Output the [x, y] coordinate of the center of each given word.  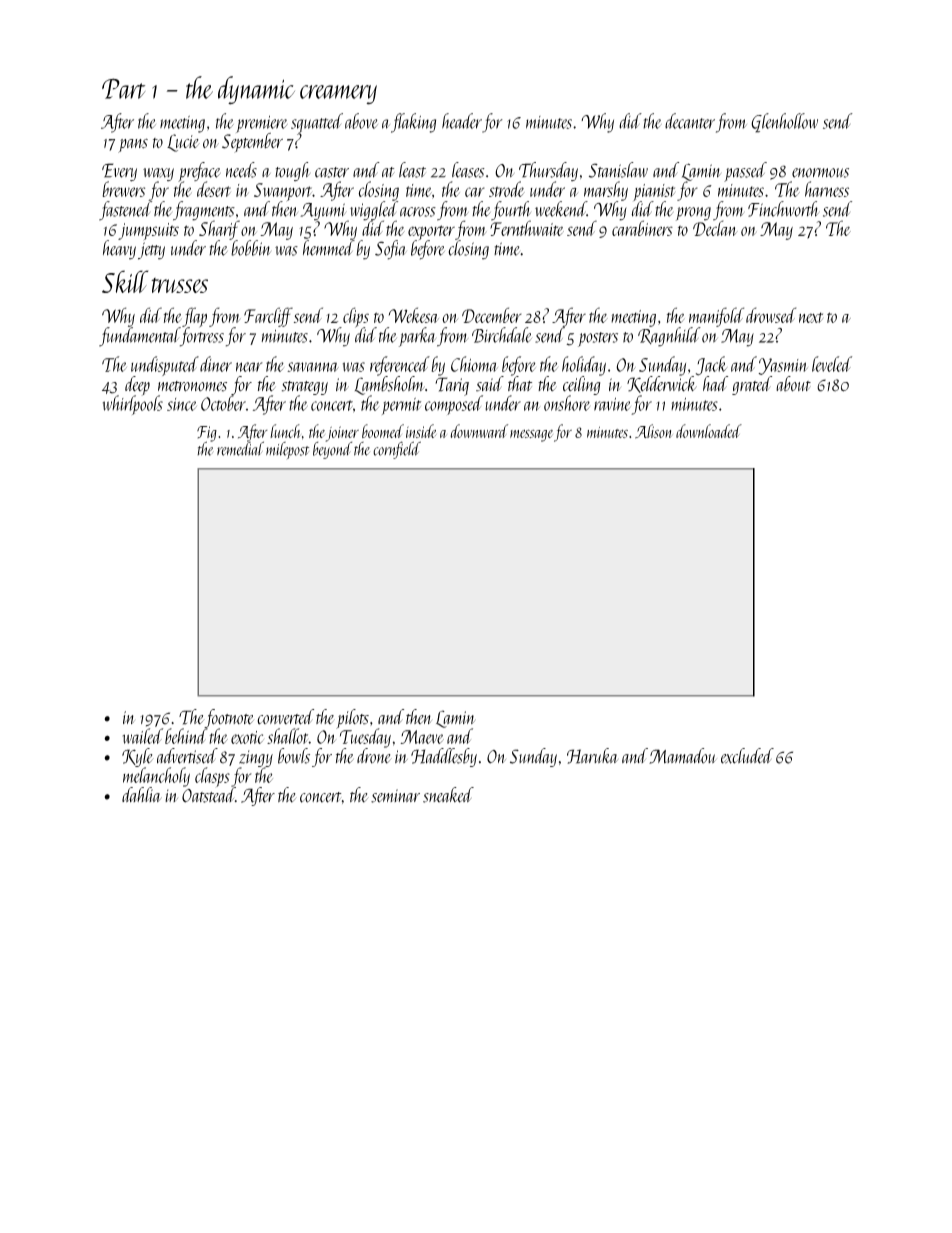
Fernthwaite [527, 228]
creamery [338, 95]
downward [479, 431]
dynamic [256, 90]
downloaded [709, 431]
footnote [229, 718]
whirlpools [133, 405]
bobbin [251, 248]
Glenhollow [784, 123]
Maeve [422, 737]
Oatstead [208, 795]
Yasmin [783, 366]
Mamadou [682, 756]
